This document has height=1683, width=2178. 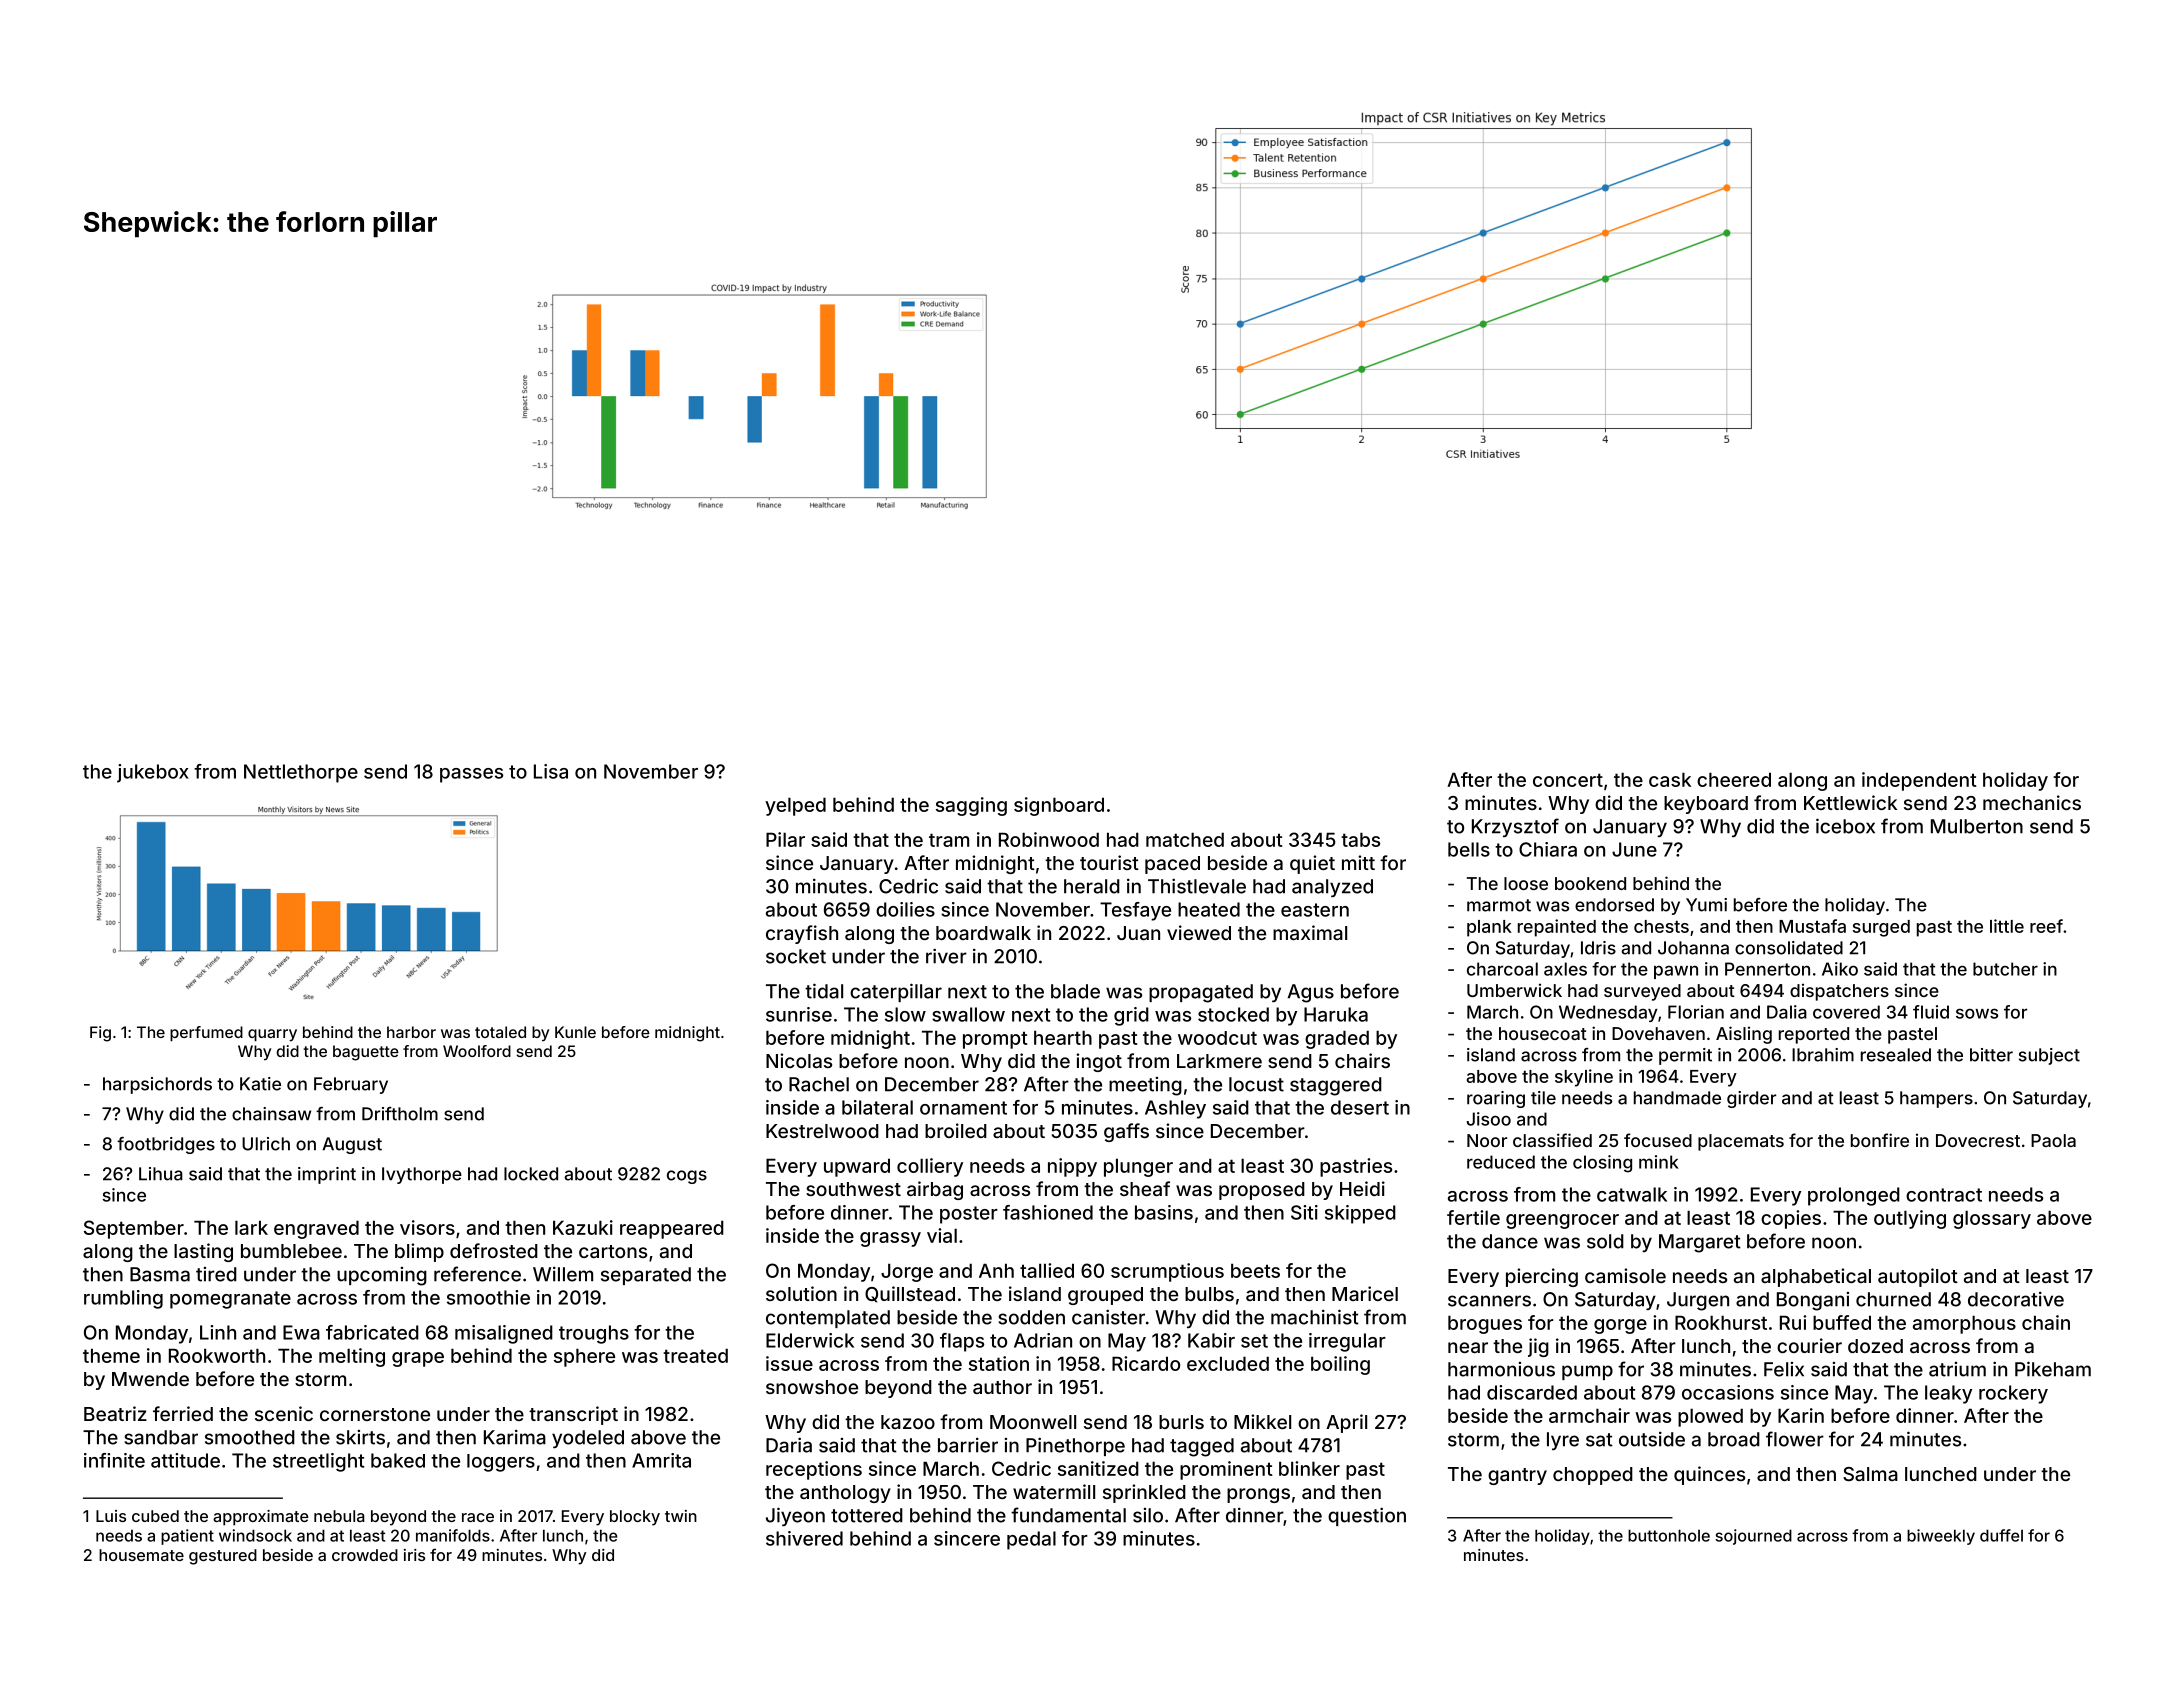 What do you see at coordinates (382, 1276) in the document?
I see `upcoming` at bounding box center [382, 1276].
